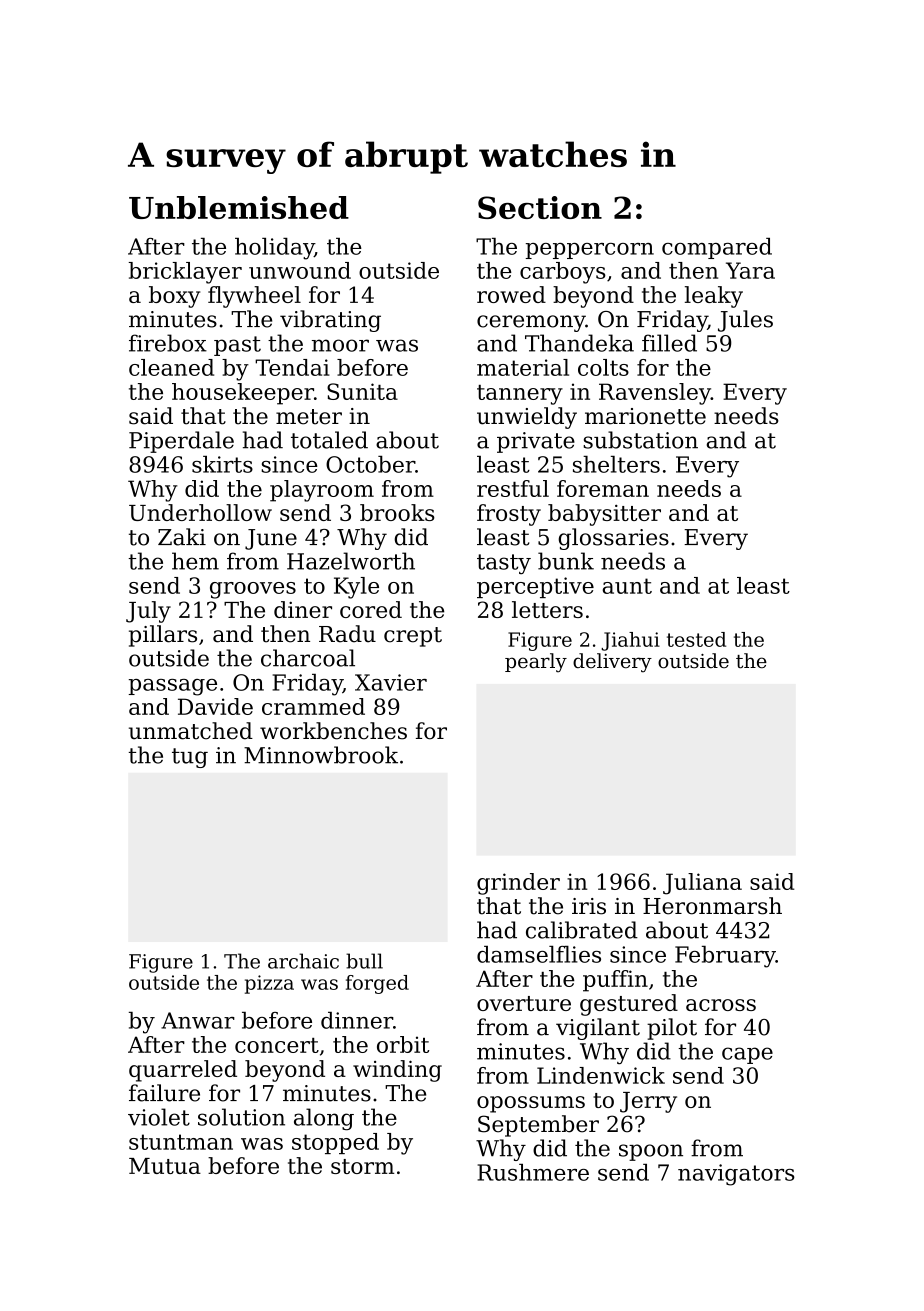 The image size is (924, 1311). What do you see at coordinates (222, 464) in the screenshot?
I see `skirts` at bounding box center [222, 464].
